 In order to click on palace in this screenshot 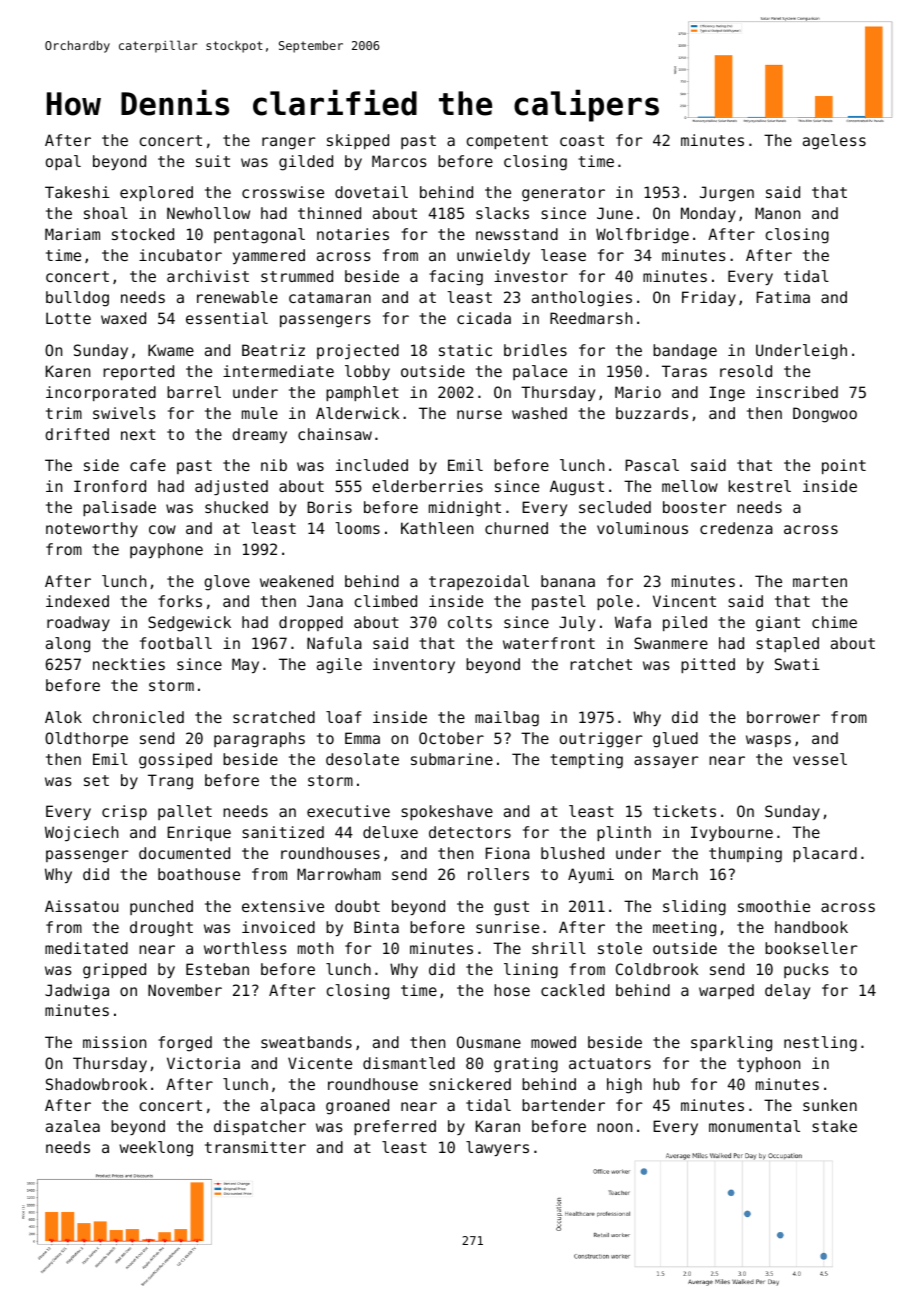, I will do `click(540, 372)`.
